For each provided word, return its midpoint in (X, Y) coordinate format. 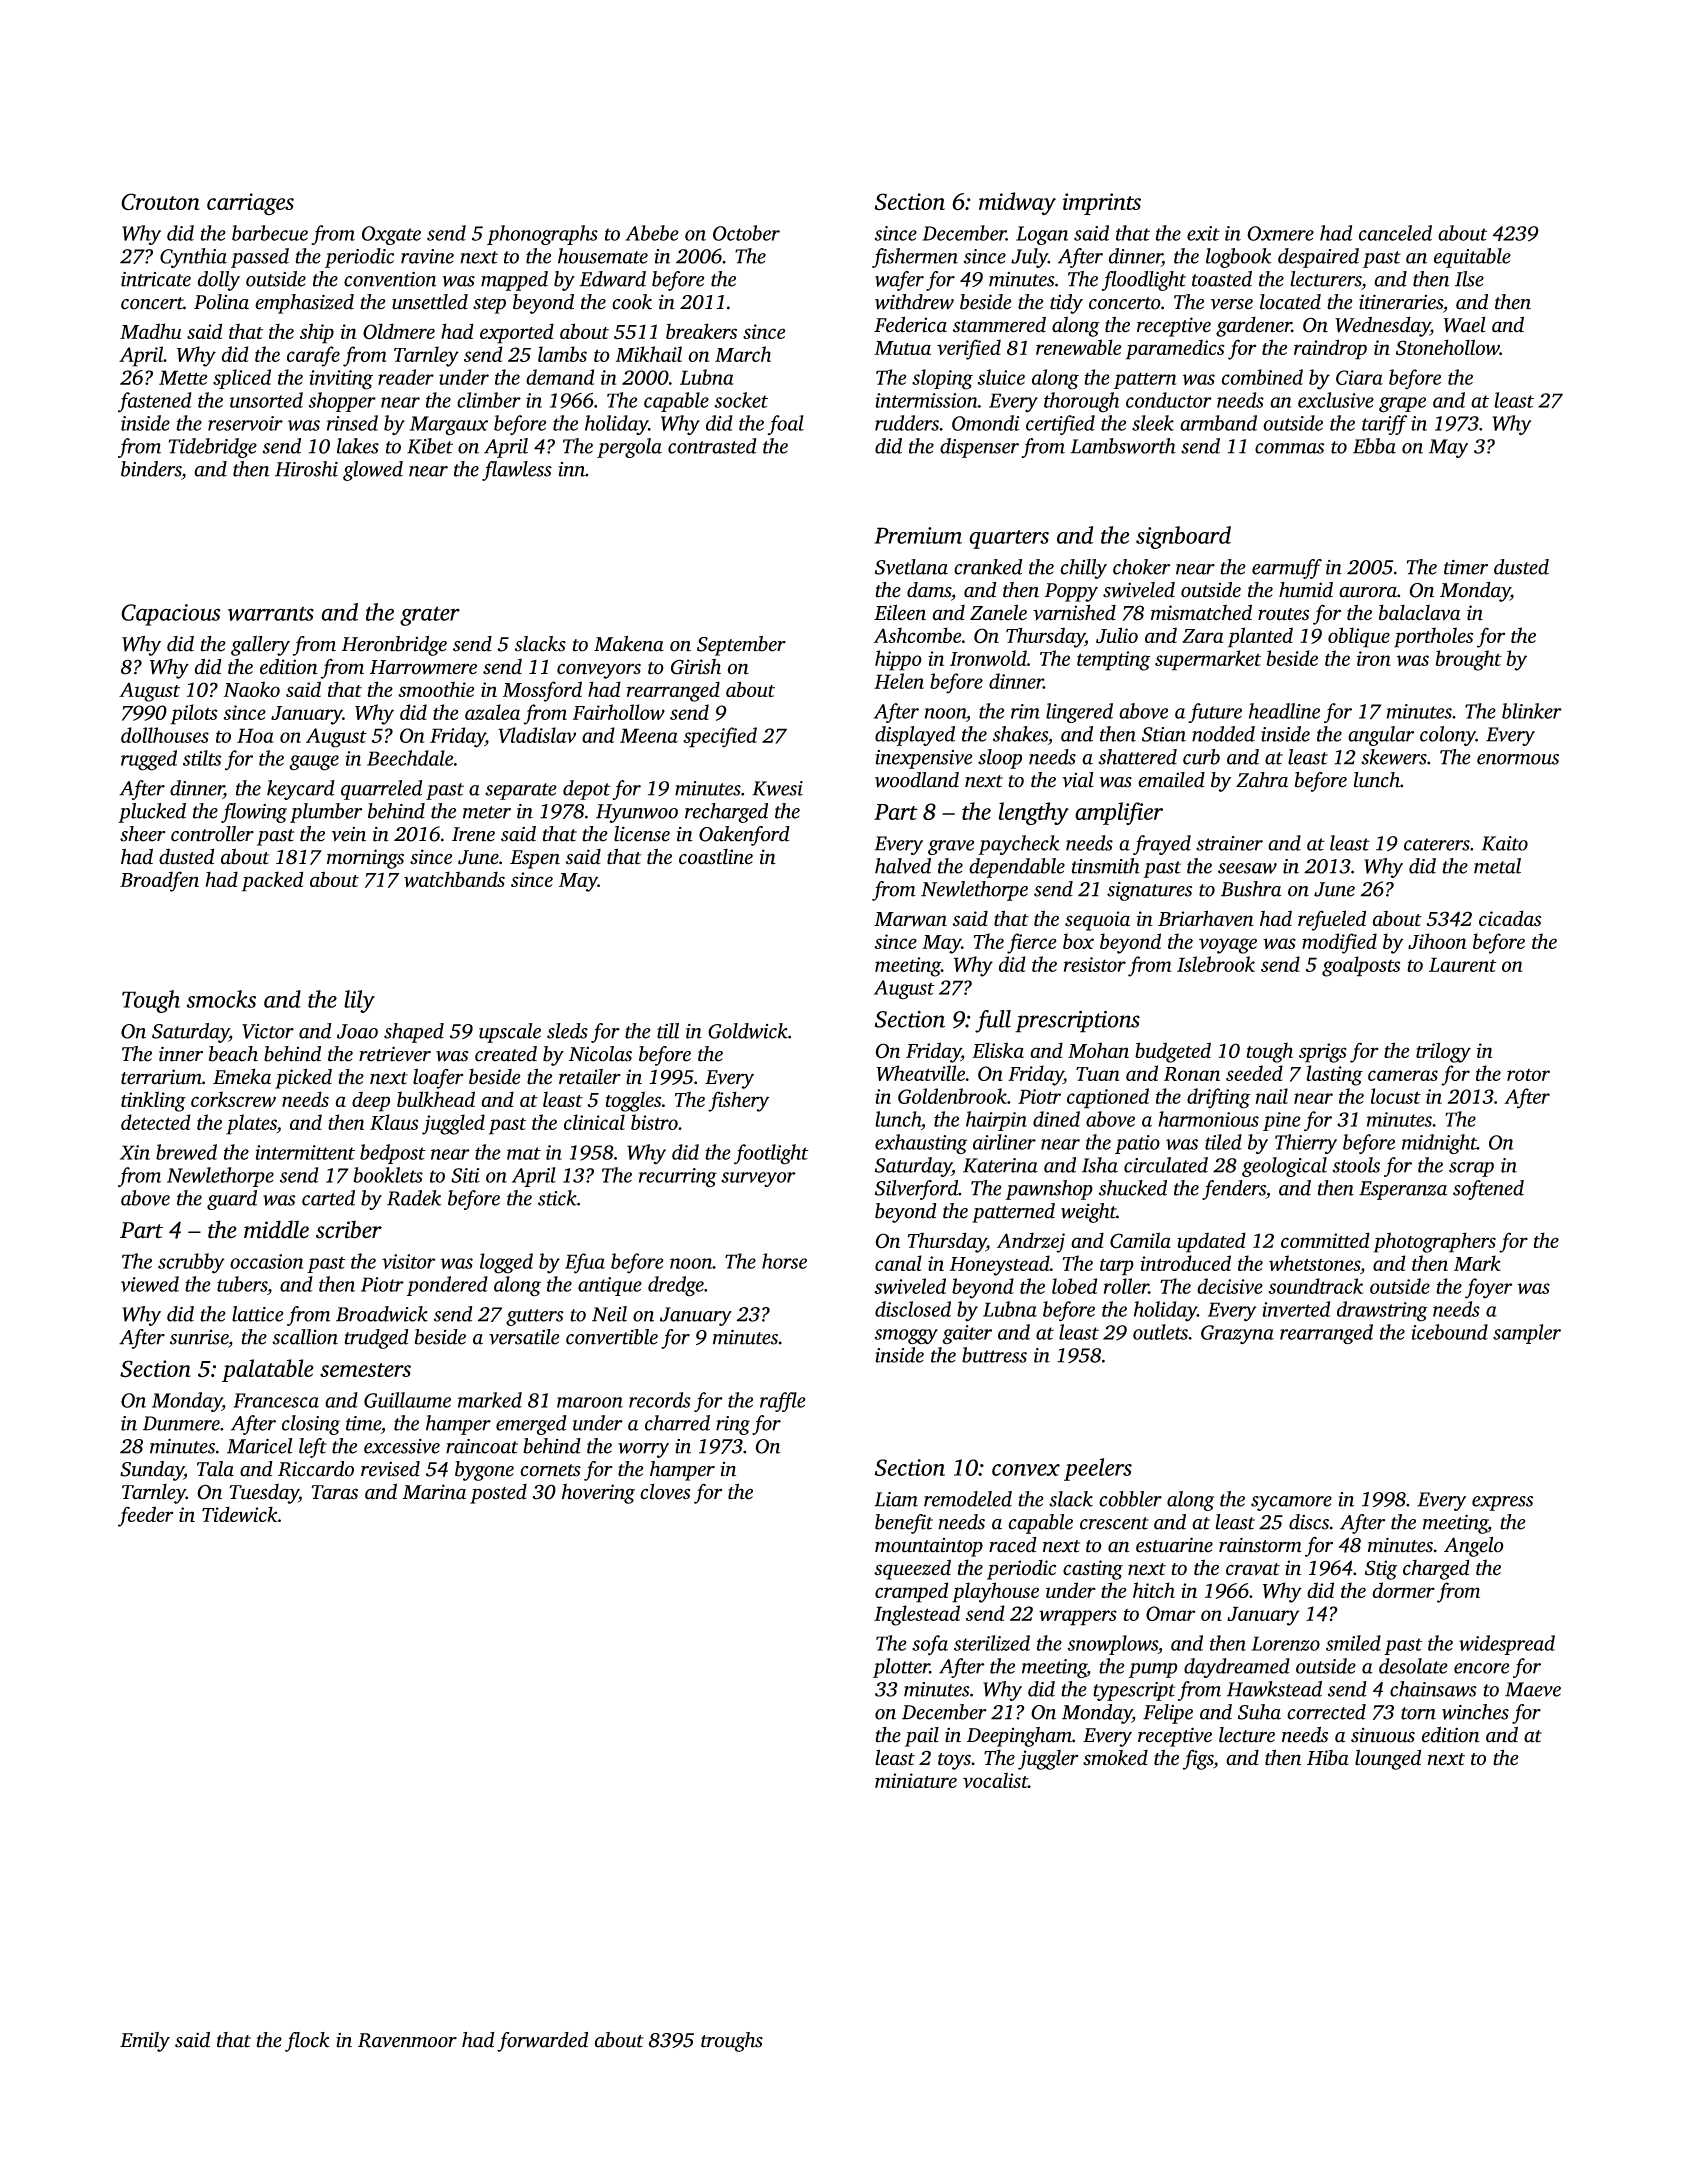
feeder (145, 1516)
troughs (732, 2042)
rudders (907, 423)
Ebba (1374, 446)
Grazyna (1237, 1334)
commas (1289, 448)
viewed (150, 1284)
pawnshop (1049, 1190)
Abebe (652, 233)
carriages (250, 204)
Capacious (171, 615)
